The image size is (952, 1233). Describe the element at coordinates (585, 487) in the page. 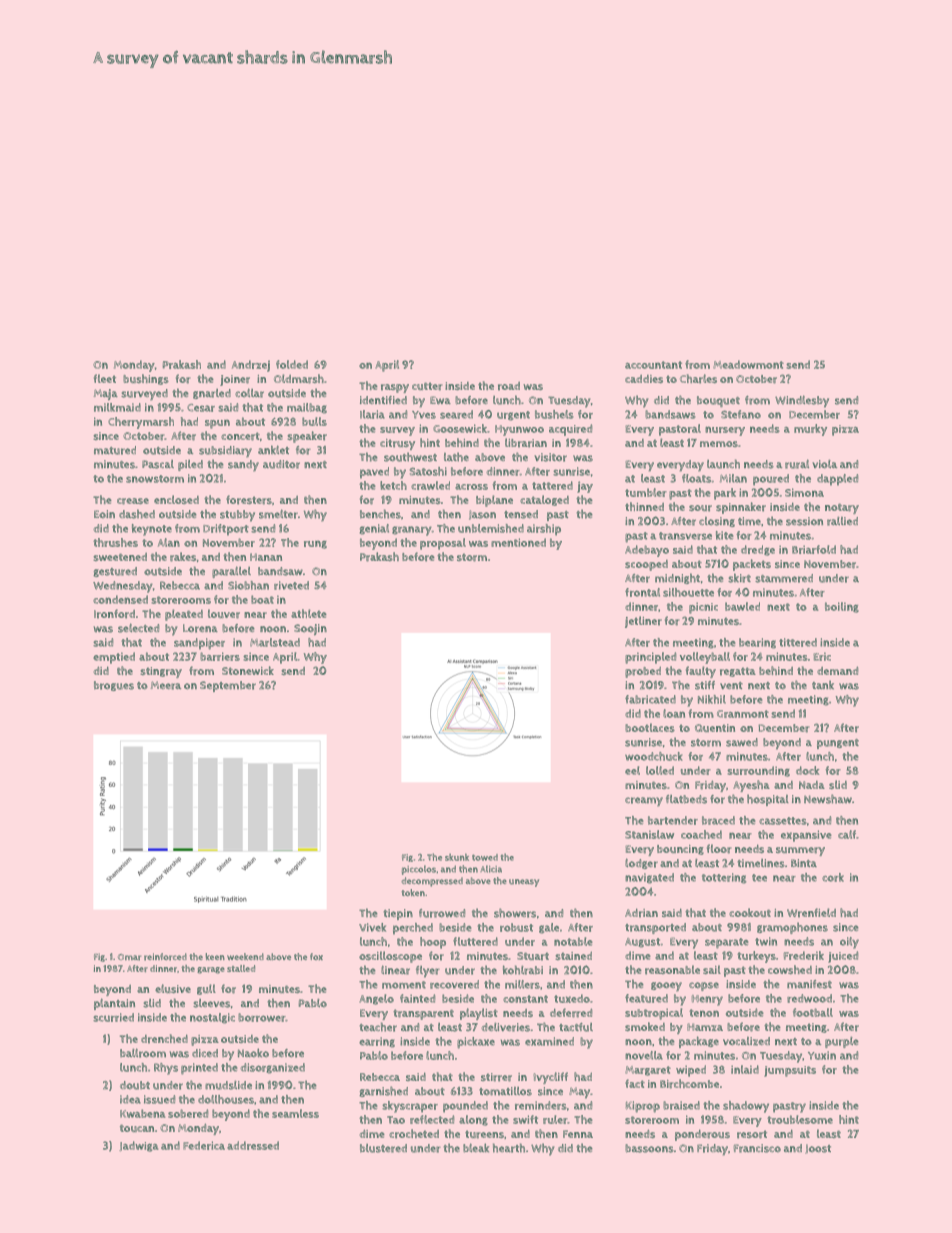

I see `jay` at that location.
